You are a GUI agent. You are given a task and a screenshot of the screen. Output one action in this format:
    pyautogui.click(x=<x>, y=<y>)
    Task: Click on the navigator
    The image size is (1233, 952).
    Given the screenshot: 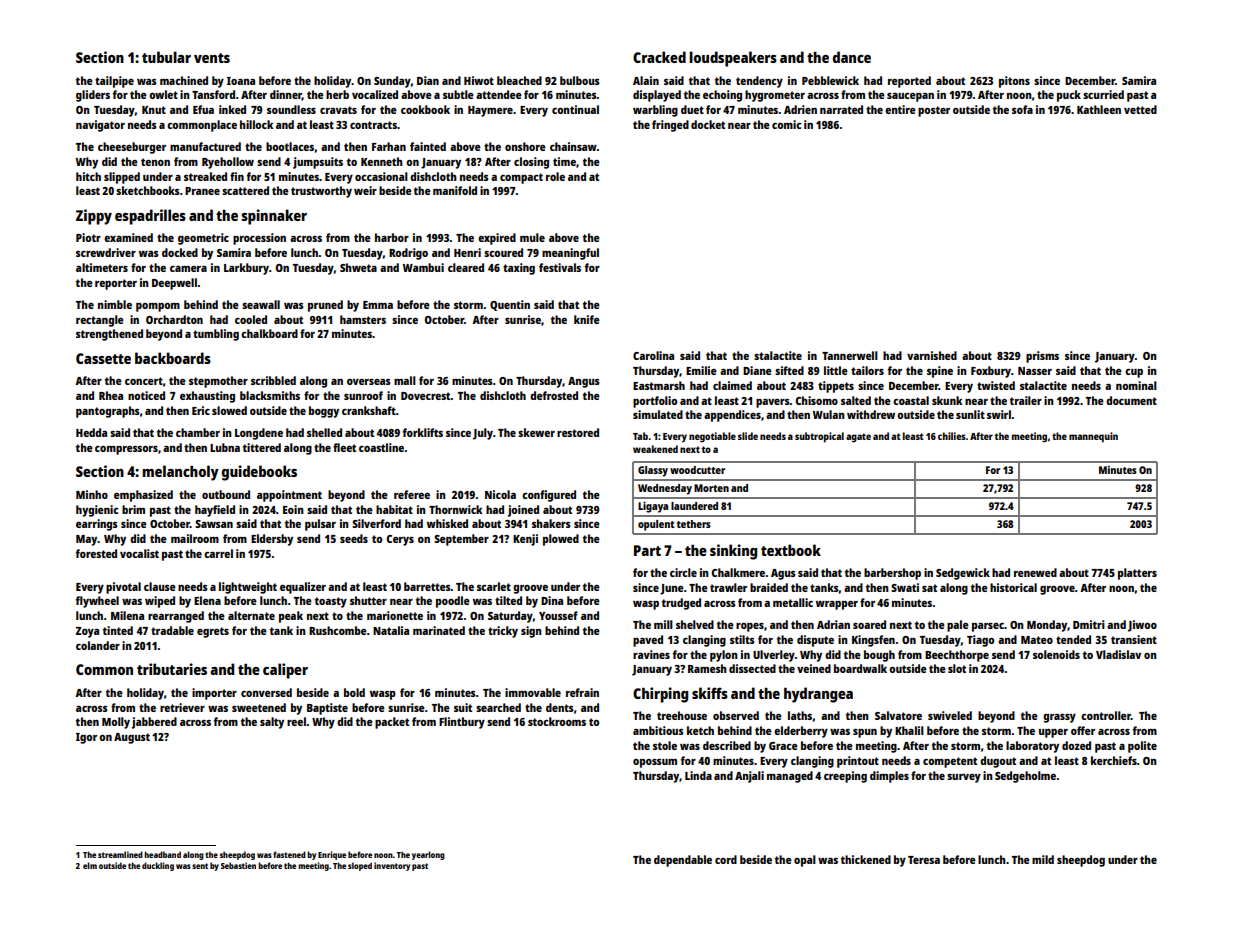 What is the action you would take?
    pyautogui.click(x=100, y=126)
